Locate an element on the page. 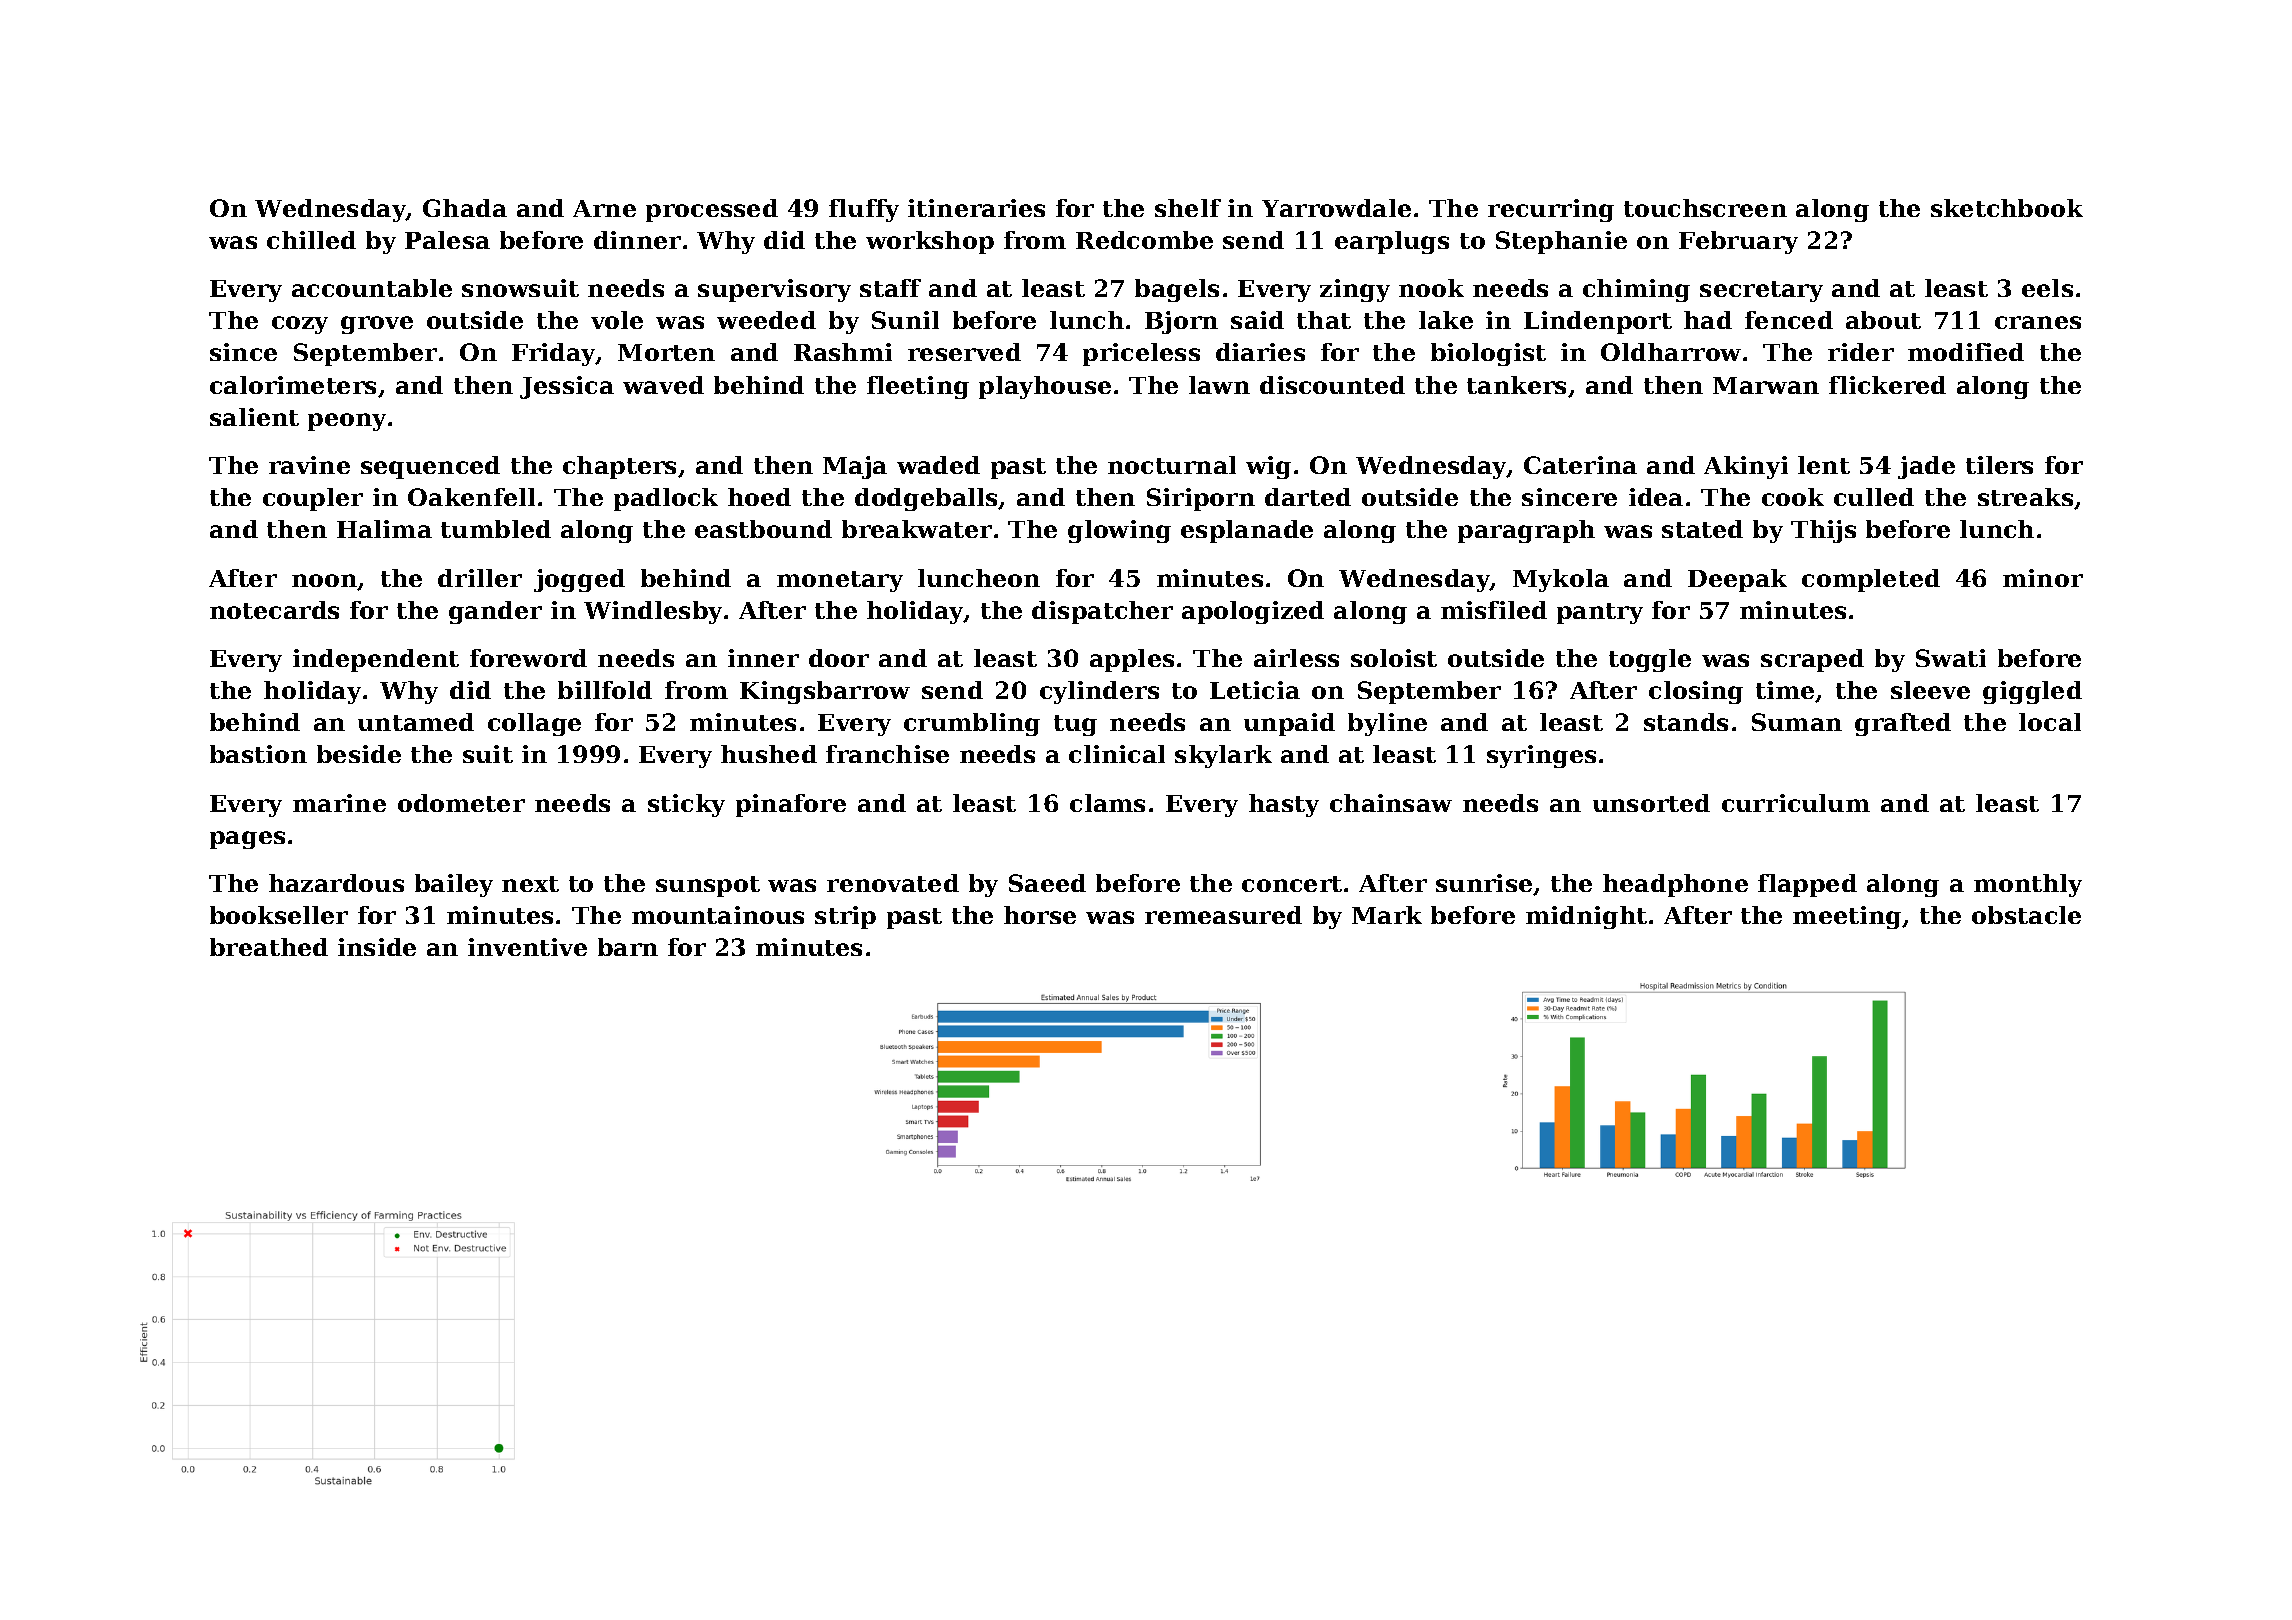  stated is located at coordinates (1702, 529).
